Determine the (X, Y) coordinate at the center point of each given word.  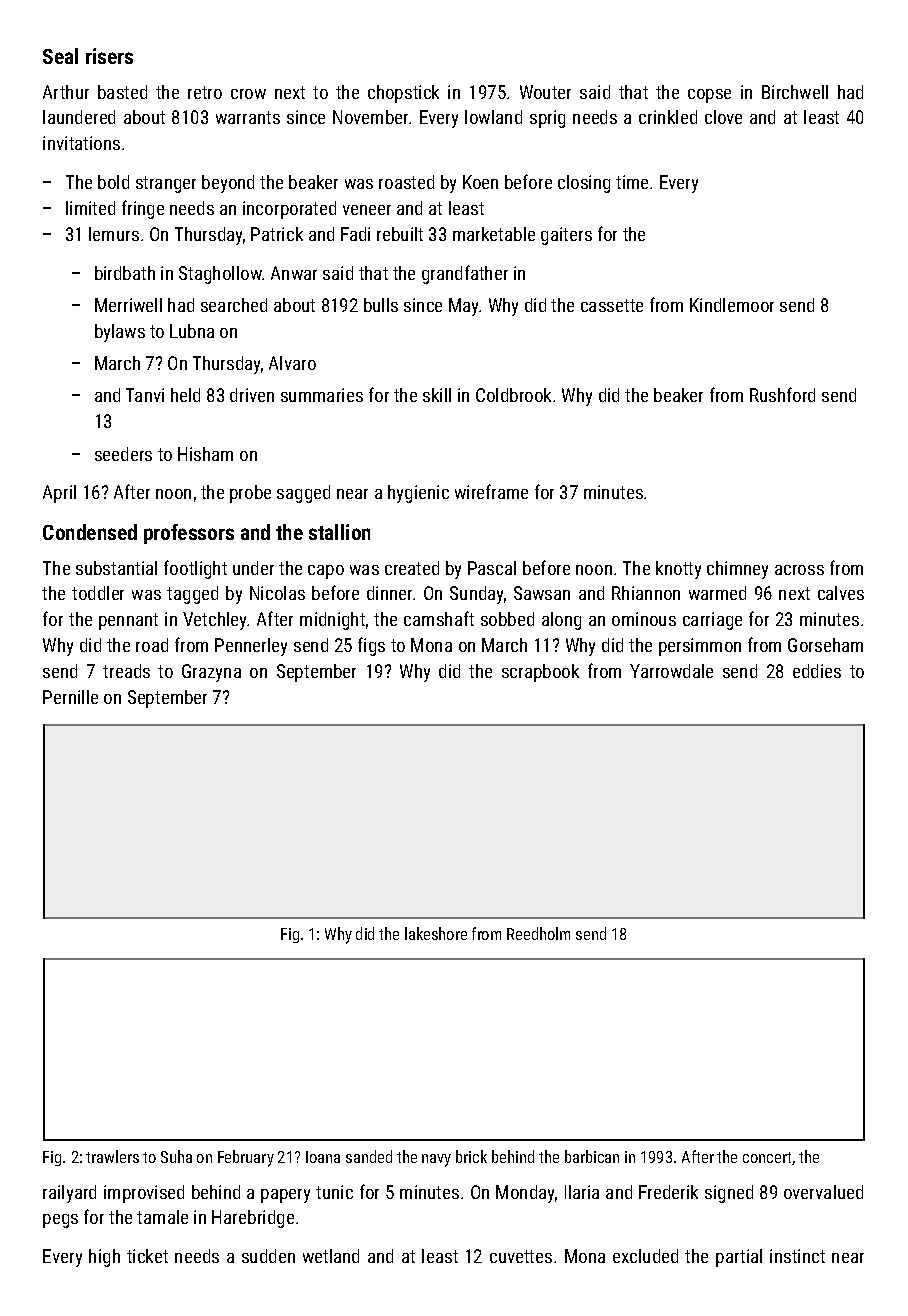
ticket (147, 1256)
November (370, 117)
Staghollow (220, 275)
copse (709, 96)
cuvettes (521, 1256)
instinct (797, 1256)
